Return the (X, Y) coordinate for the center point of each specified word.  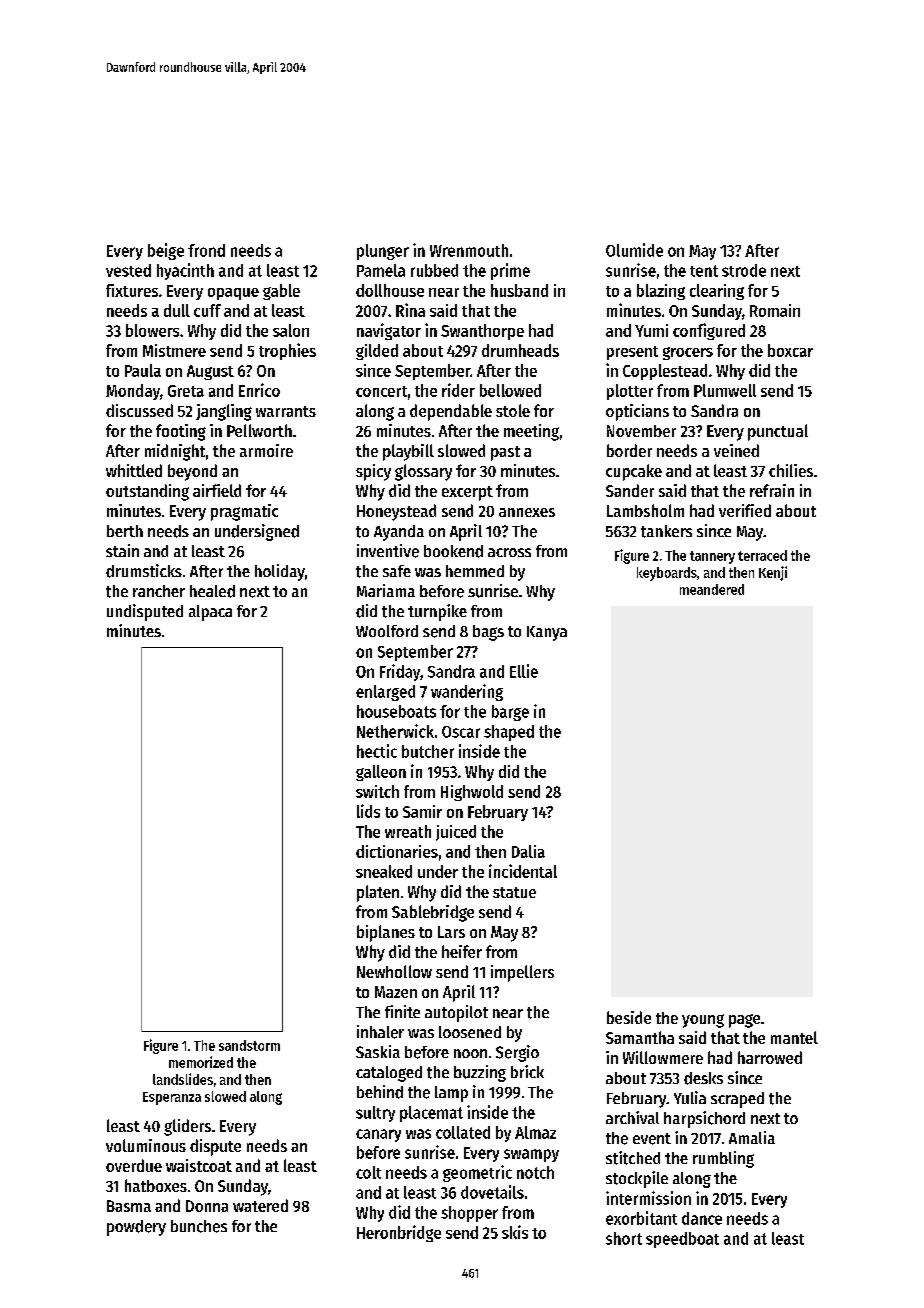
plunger (383, 252)
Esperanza (172, 1098)
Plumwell (725, 390)
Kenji (773, 573)
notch (535, 1172)
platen (378, 893)
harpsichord (704, 1119)
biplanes (386, 933)
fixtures (132, 290)
